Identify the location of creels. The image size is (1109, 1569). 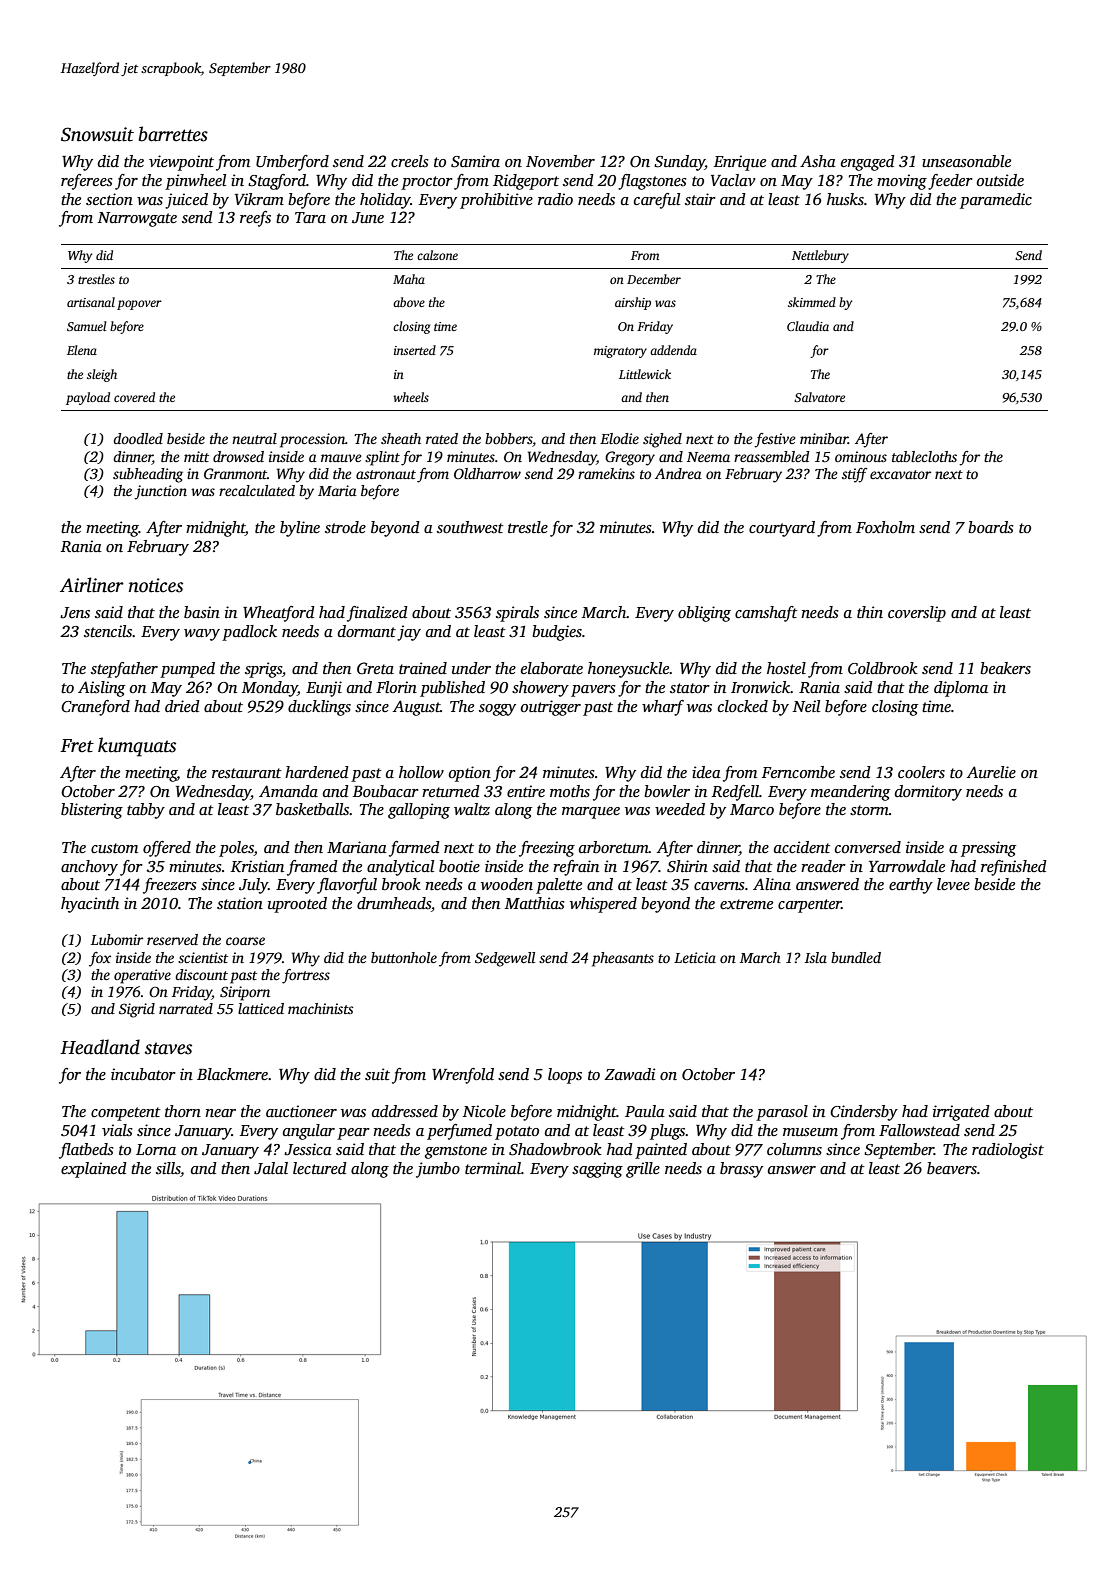
(410, 161).
